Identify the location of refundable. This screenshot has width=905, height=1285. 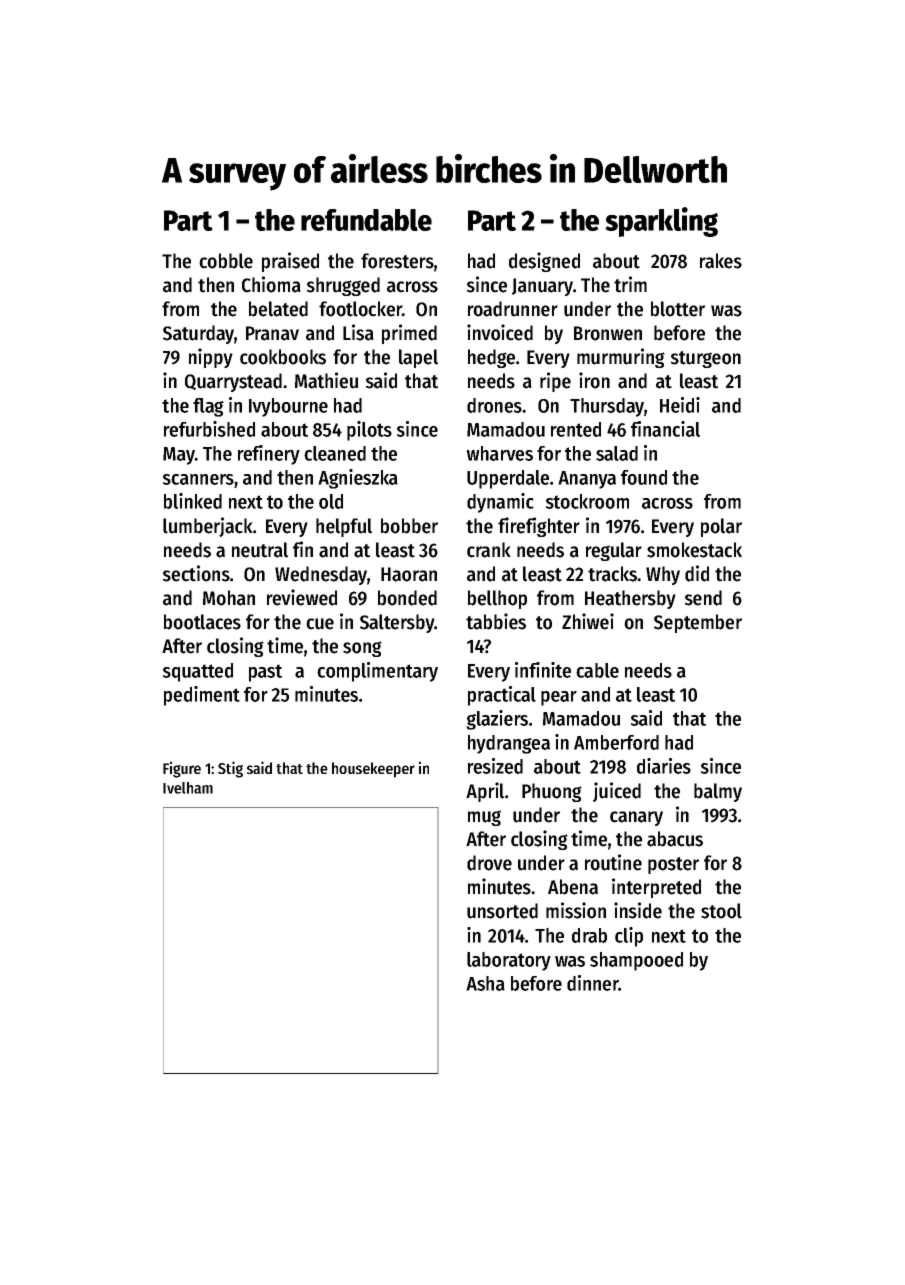
(366, 220).
